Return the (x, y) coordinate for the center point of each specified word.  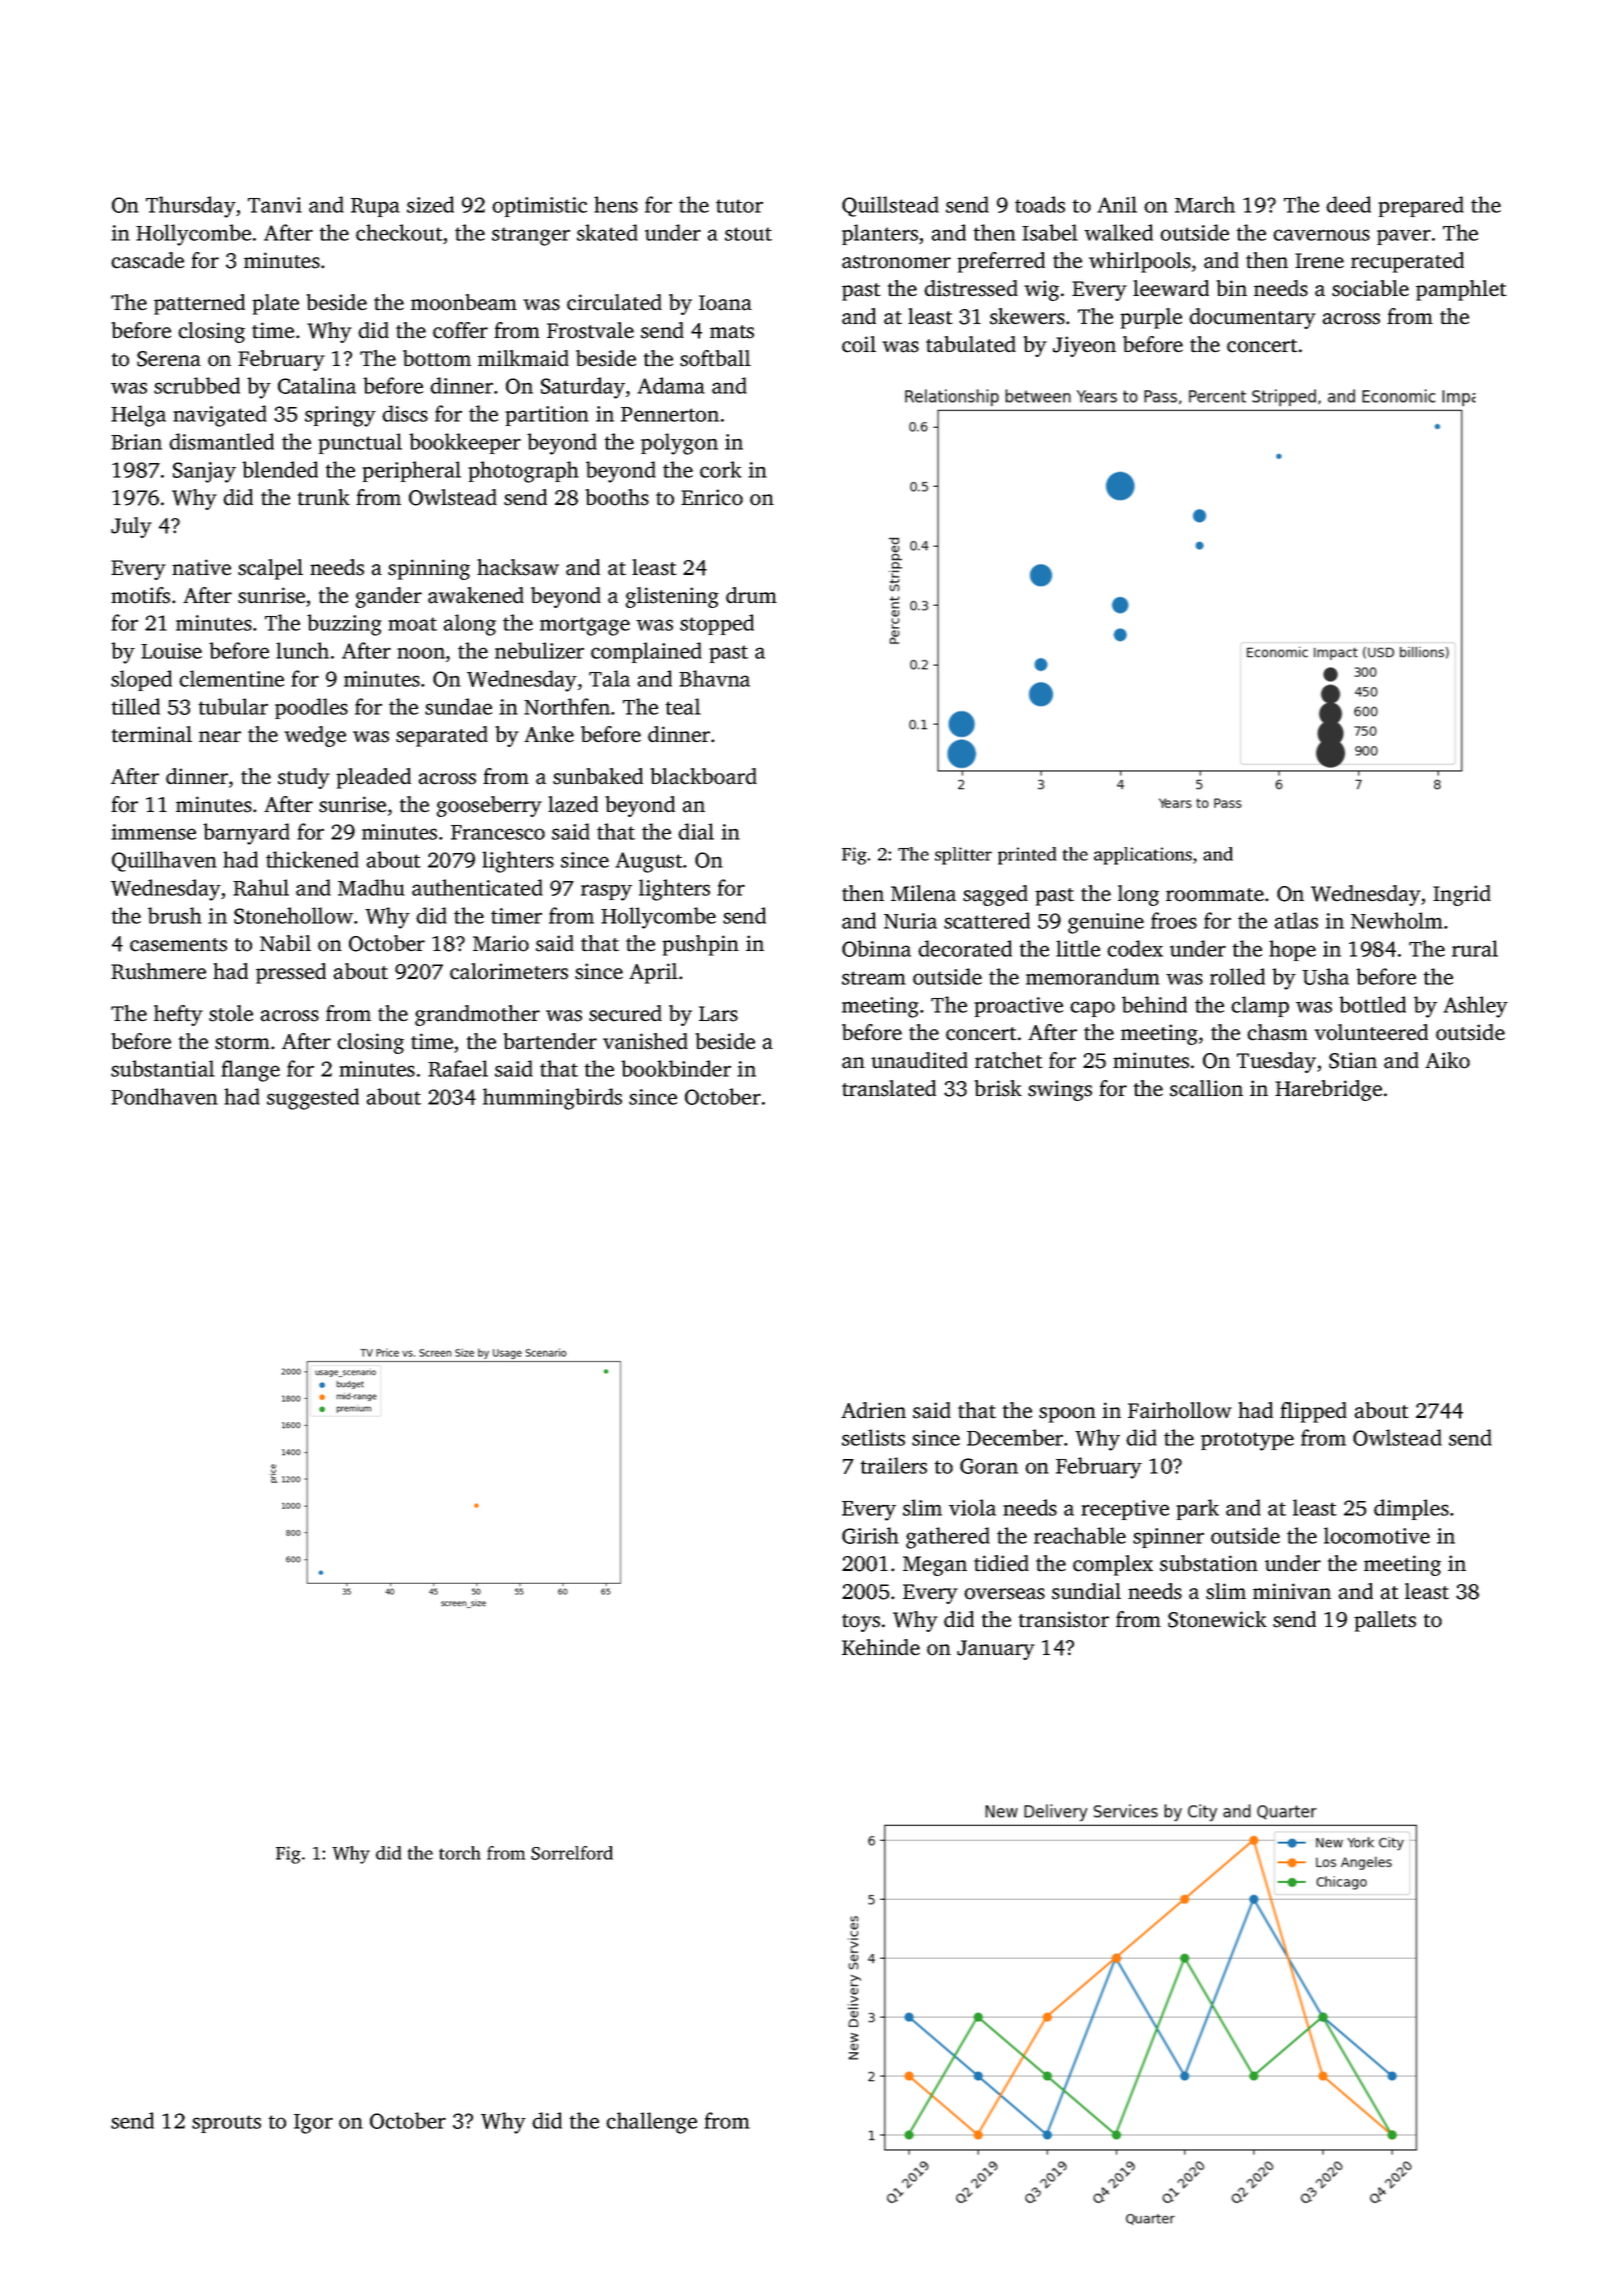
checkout (399, 232)
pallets (1385, 1621)
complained (646, 652)
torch (460, 1853)
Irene (1319, 261)
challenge (651, 2123)
